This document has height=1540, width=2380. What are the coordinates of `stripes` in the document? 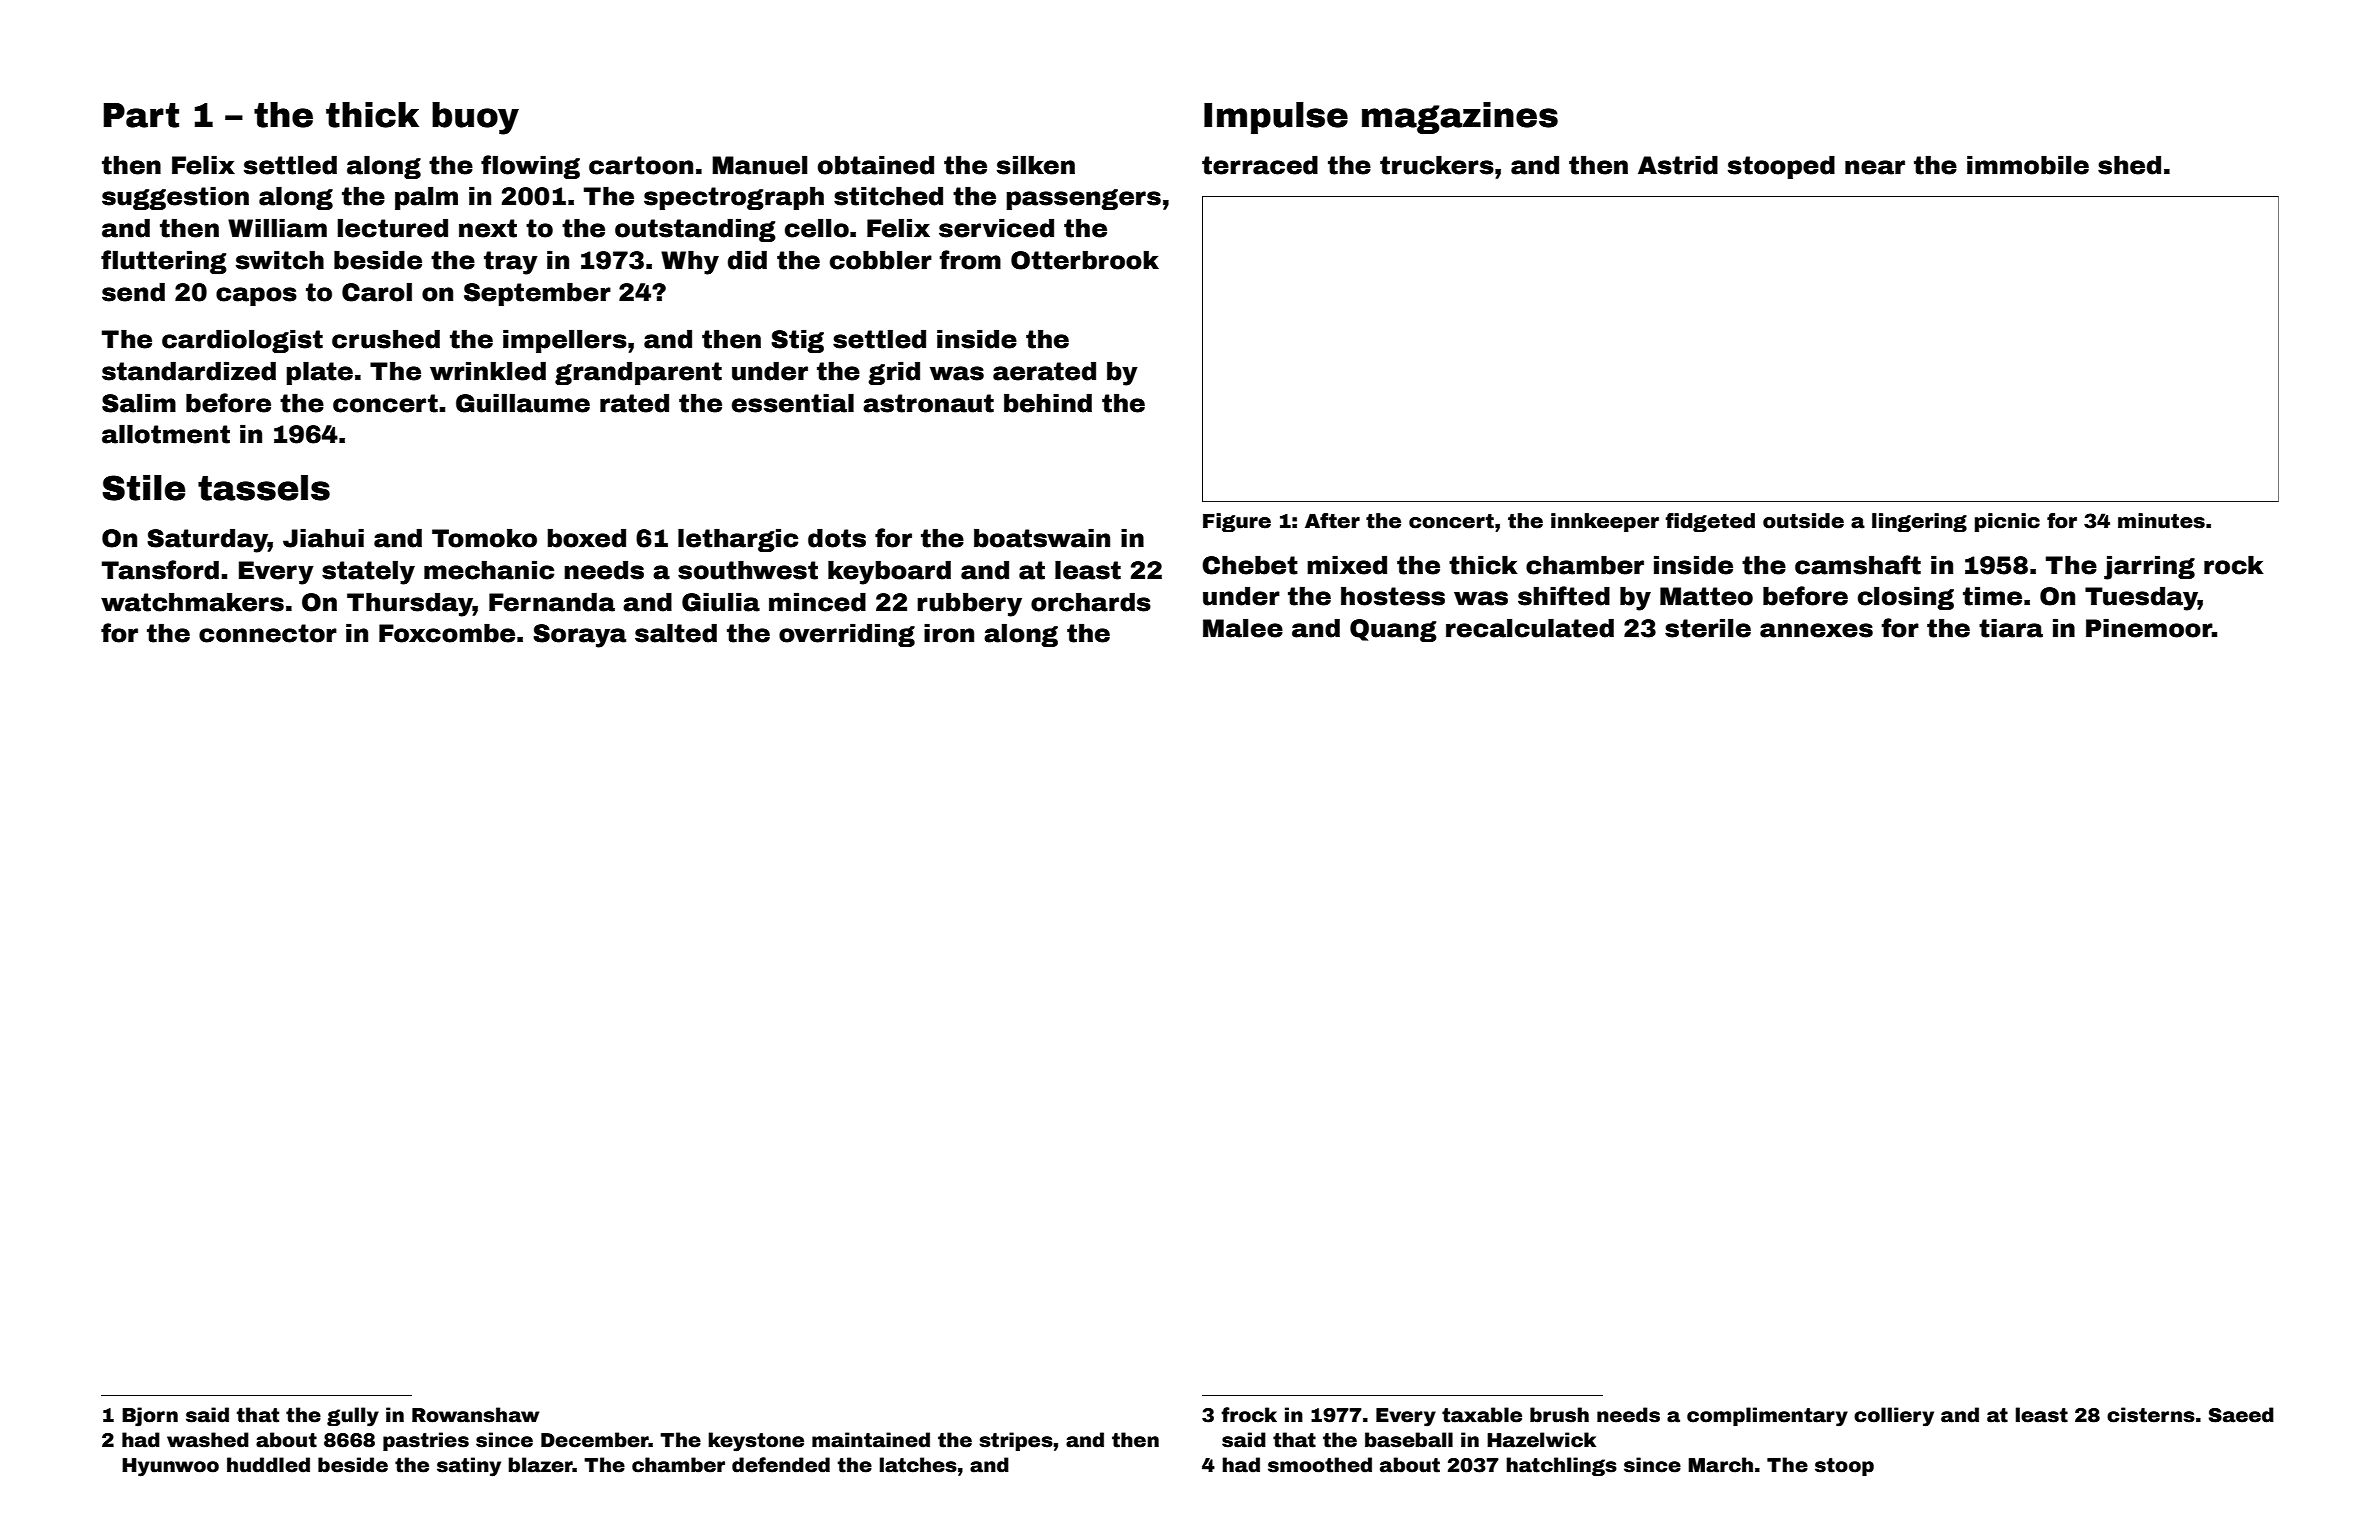 It's located at (1016, 1441).
